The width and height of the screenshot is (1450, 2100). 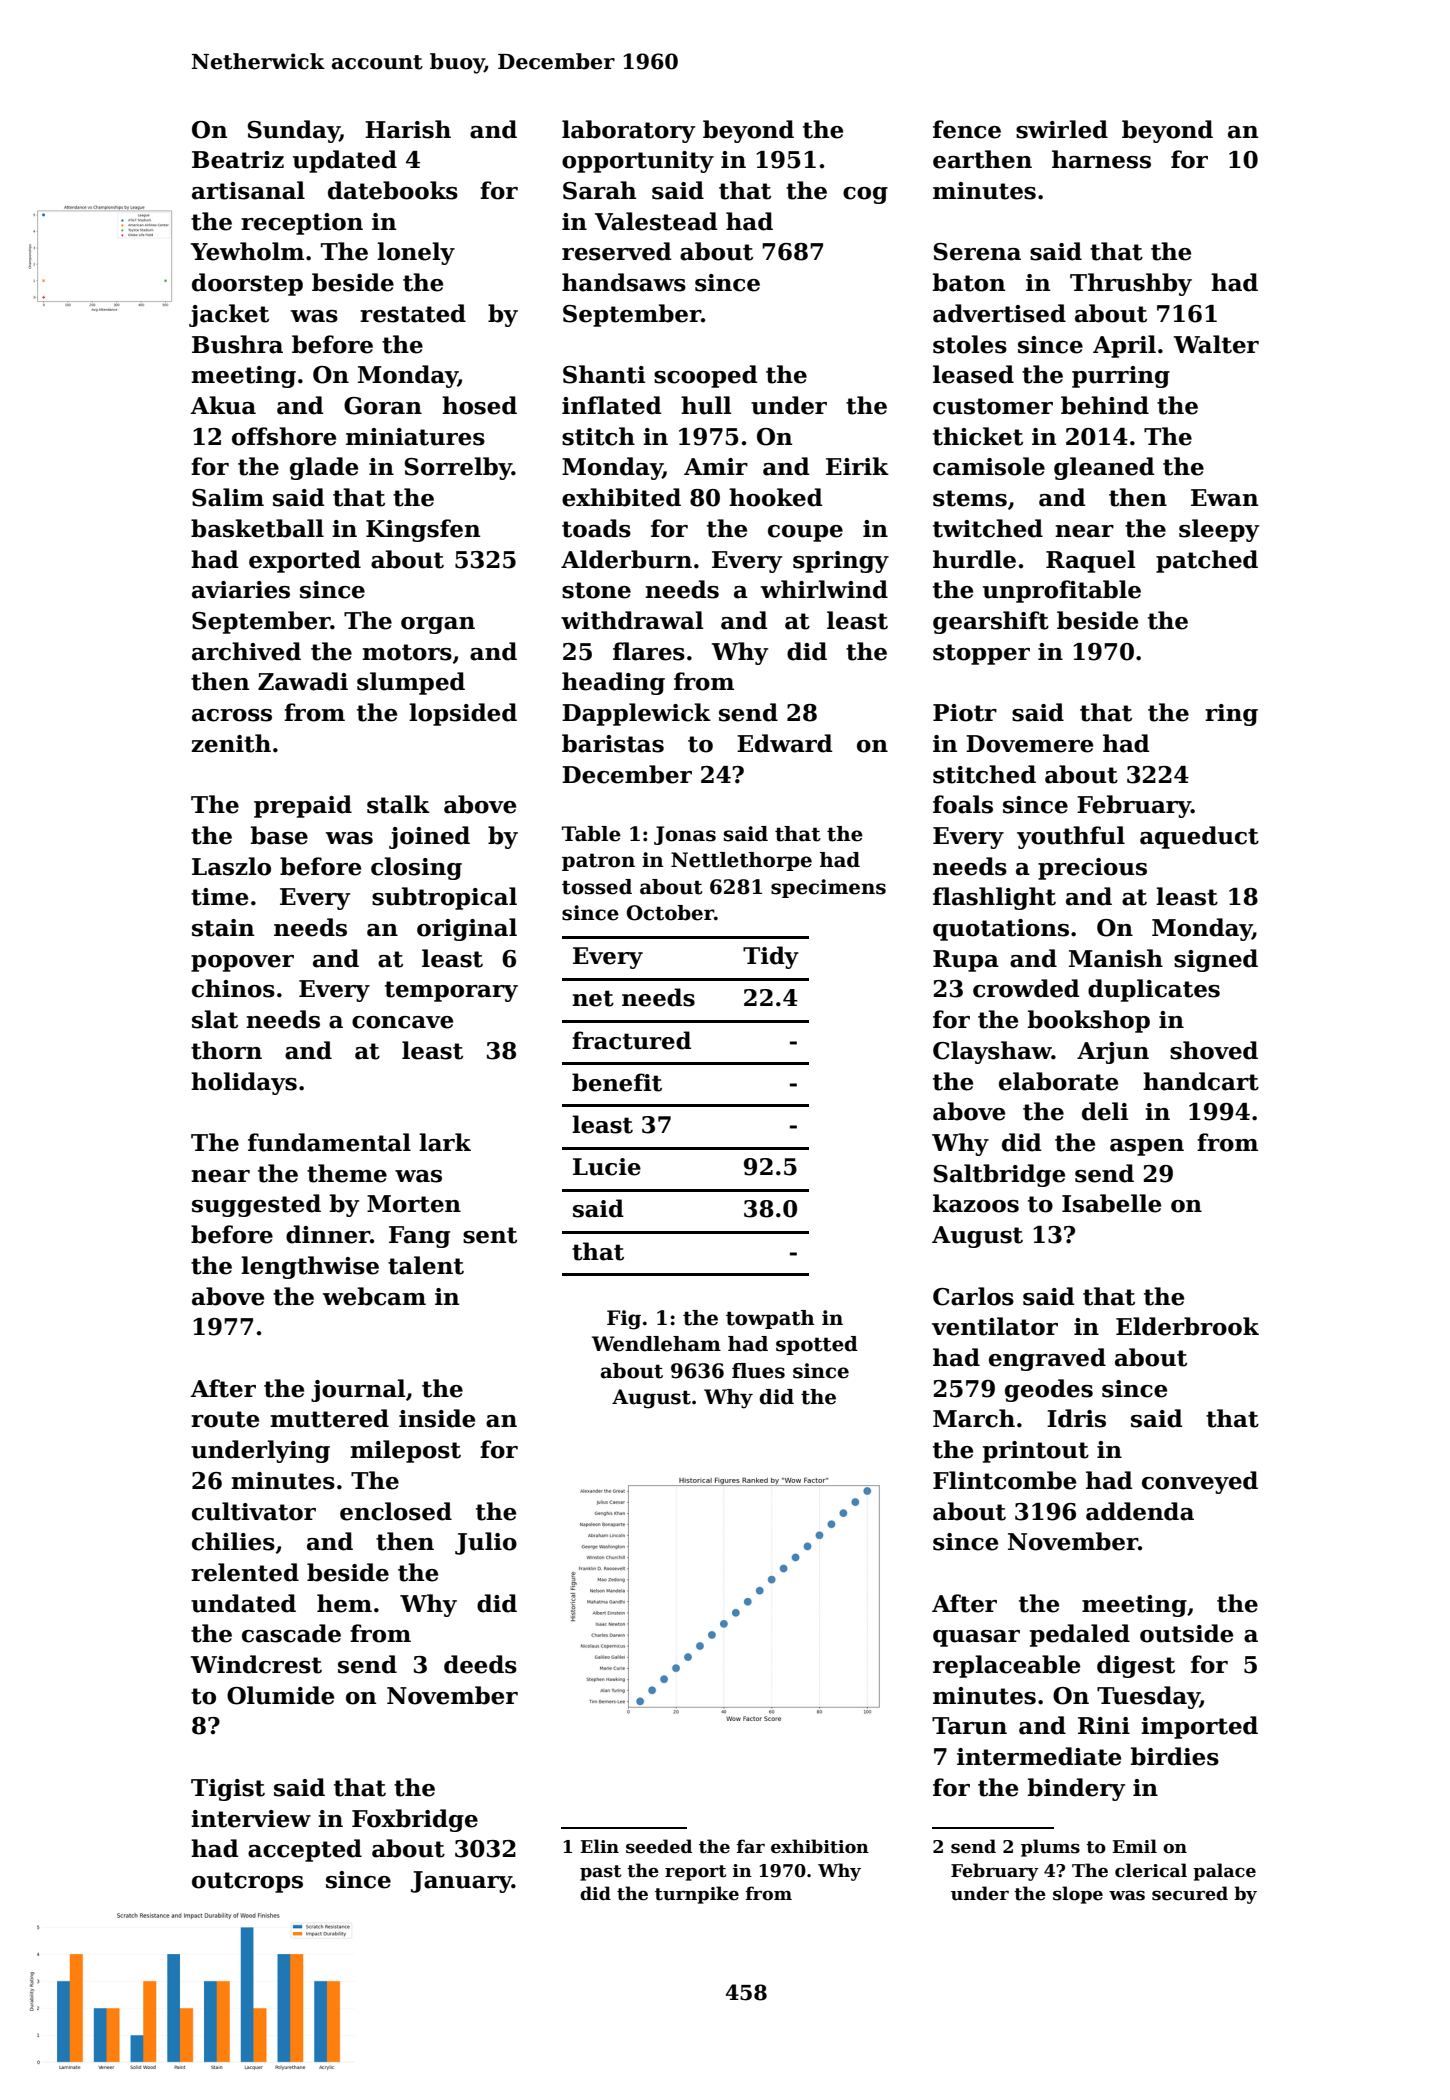 I want to click on deeds, so click(x=480, y=1664).
